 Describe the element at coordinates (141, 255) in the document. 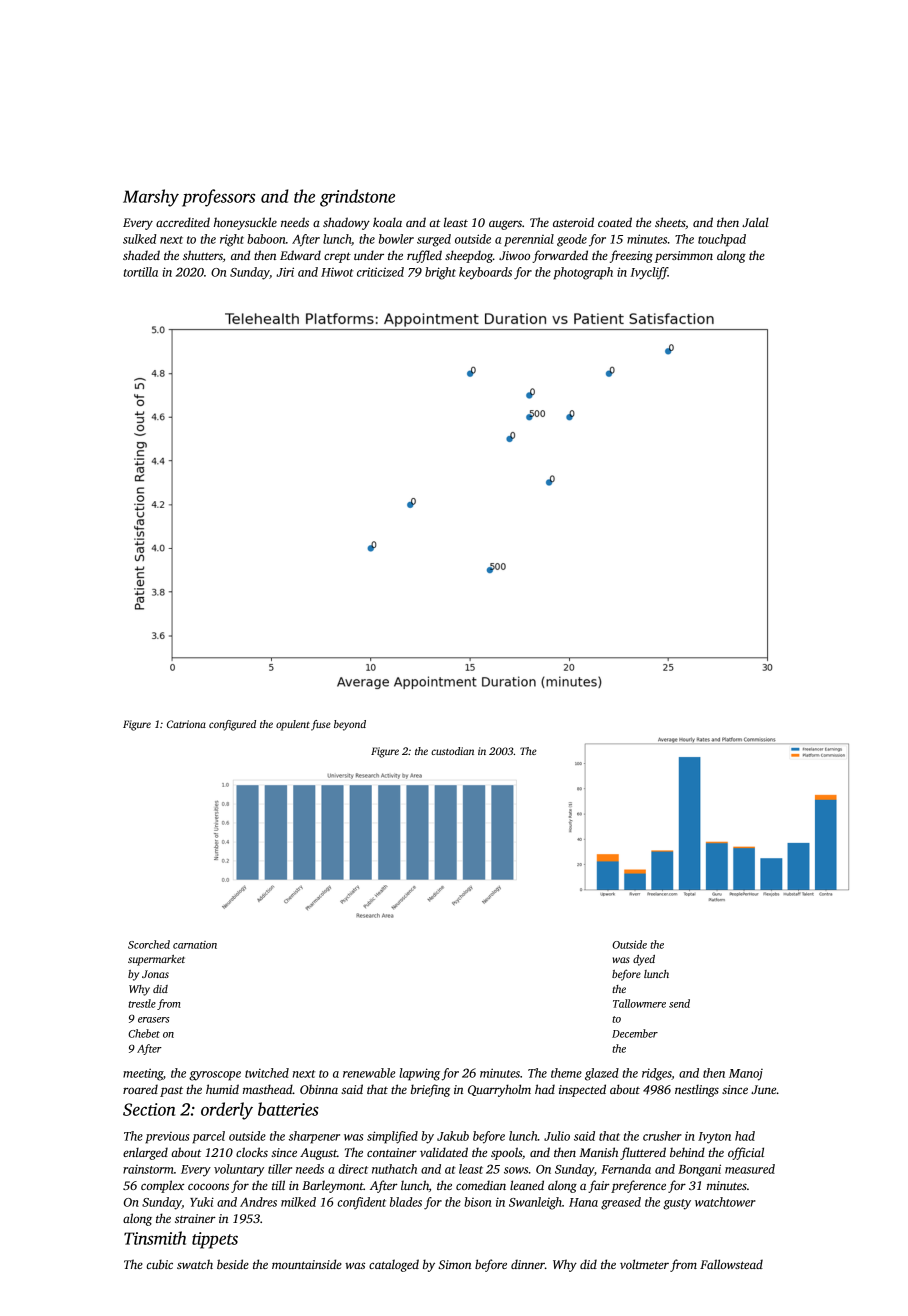

I see `shaded` at that location.
